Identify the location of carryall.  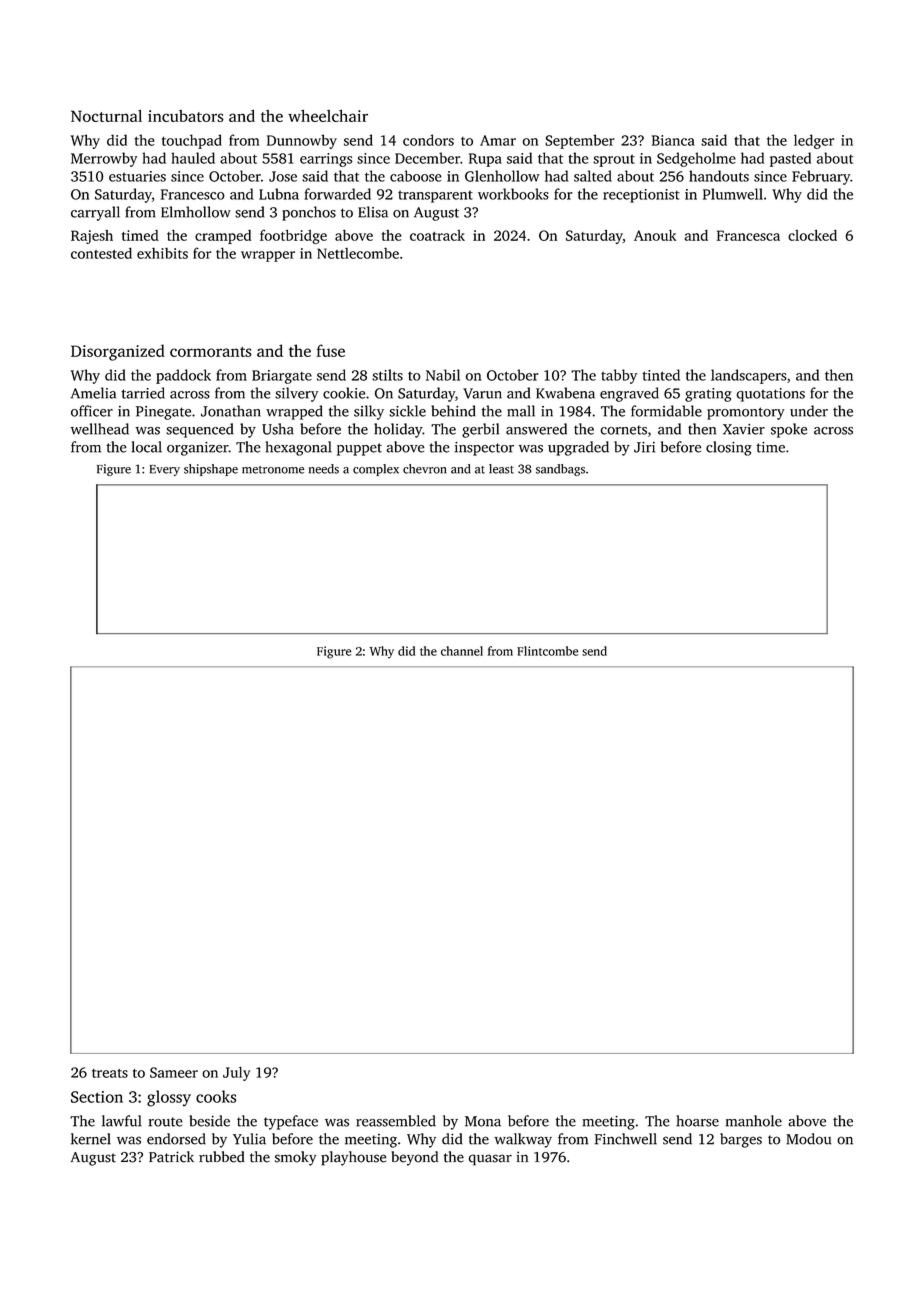
(95, 213).
